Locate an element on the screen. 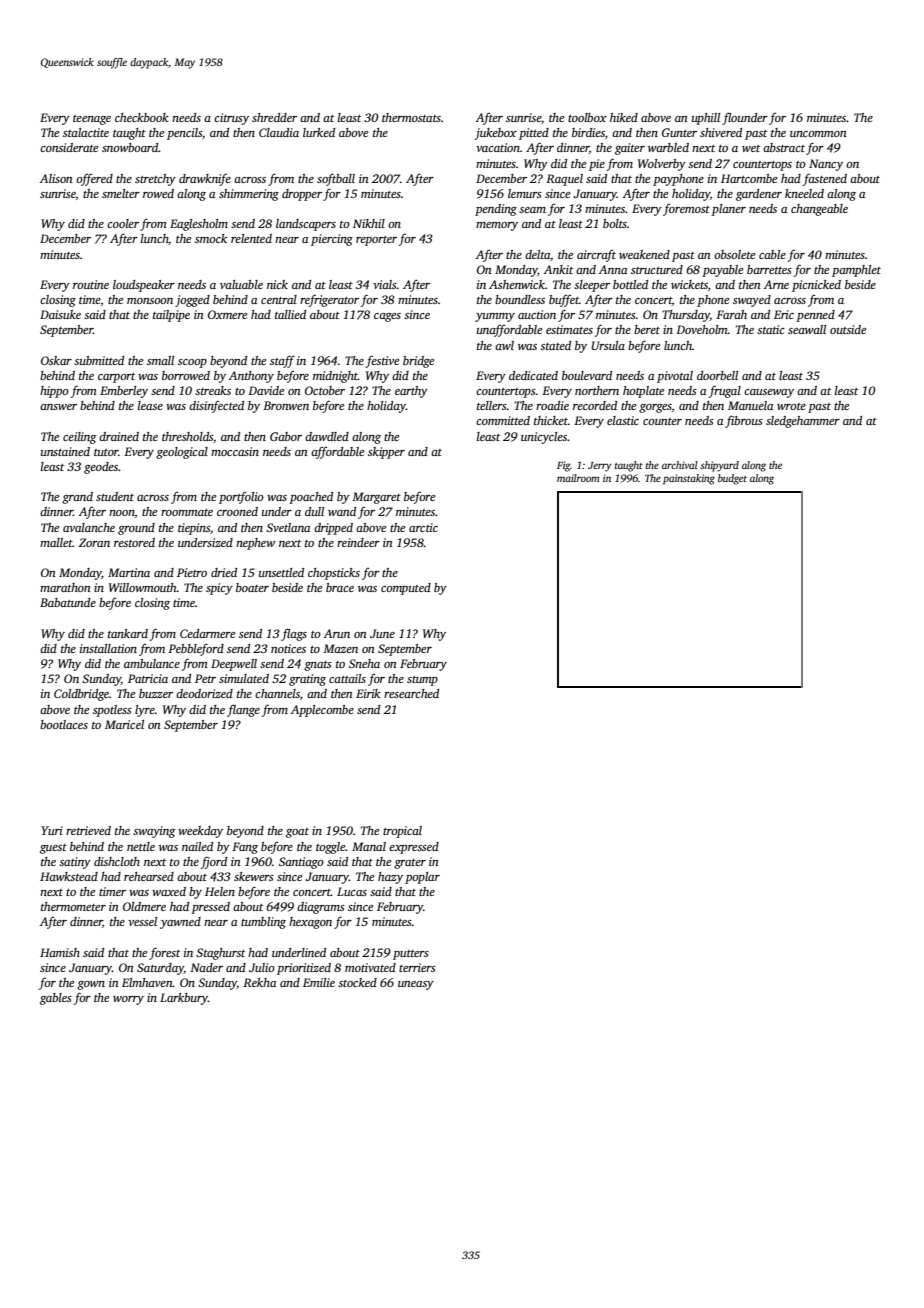 The height and width of the screenshot is (1308, 924). researched is located at coordinates (411, 693).
